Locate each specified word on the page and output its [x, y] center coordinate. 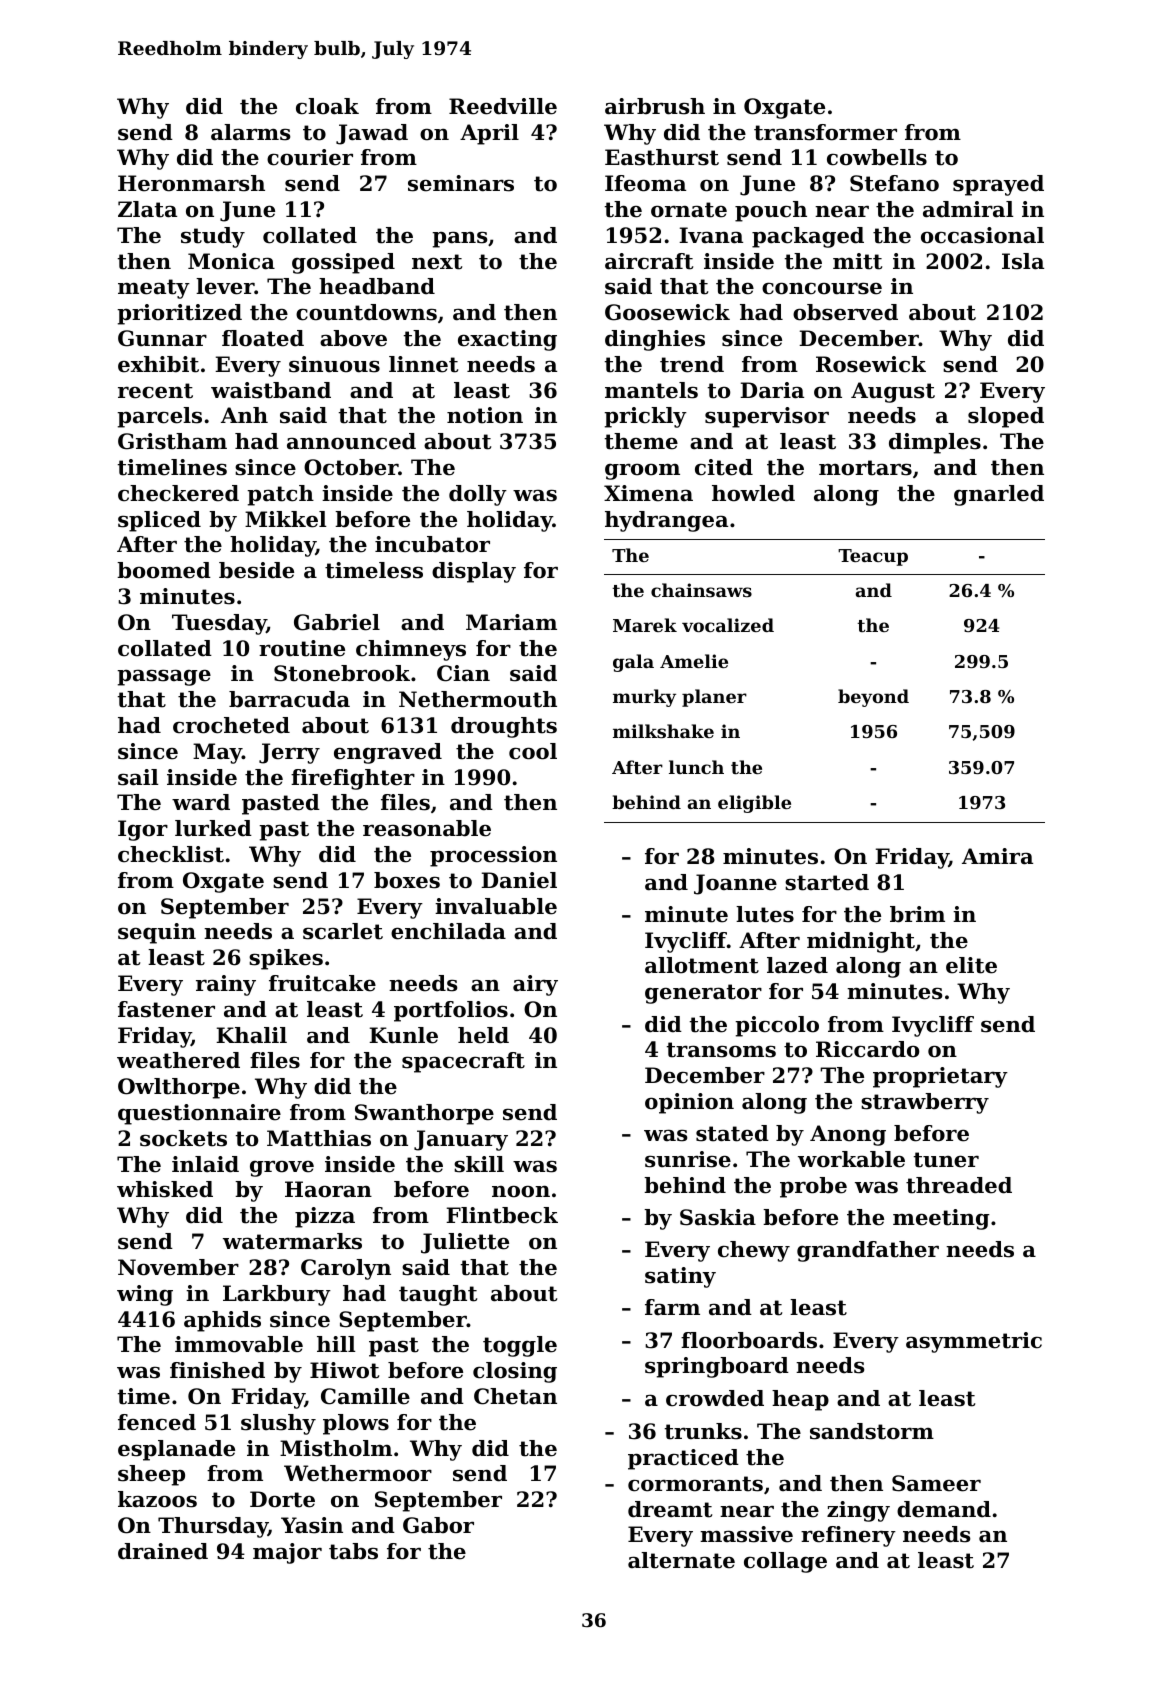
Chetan [515, 1396]
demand [944, 1509]
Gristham [172, 441]
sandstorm [872, 1431]
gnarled [999, 495]
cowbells [877, 157]
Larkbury [277, 1295]
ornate [689, 210]
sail [138, 777]
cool [533, 751]
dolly [478, 495]
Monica [231, 261]
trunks [703, 1431]
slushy [278, 1424]
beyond [873, 698]
